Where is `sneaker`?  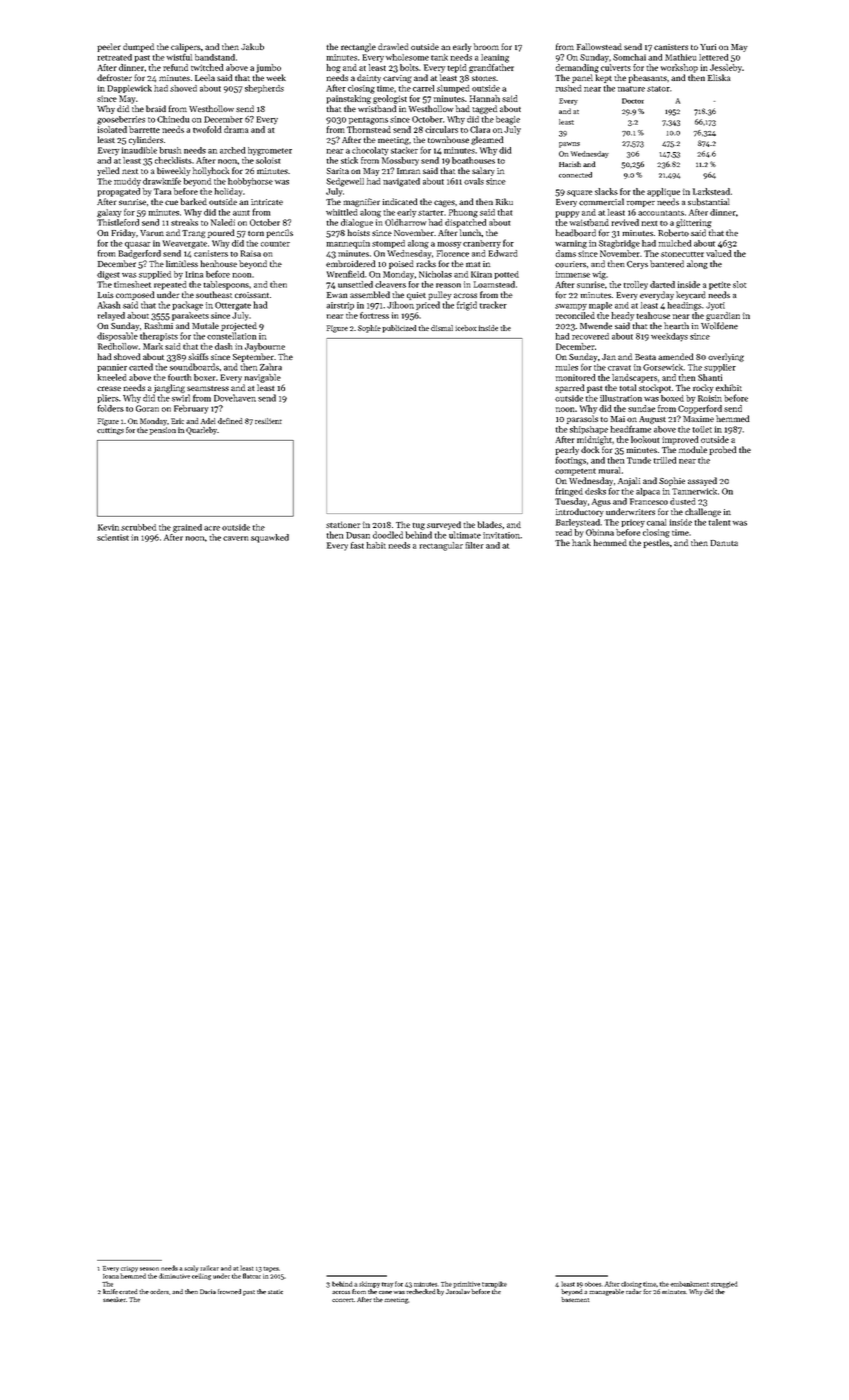 sneaker is located at coordinates (114, 1299).
